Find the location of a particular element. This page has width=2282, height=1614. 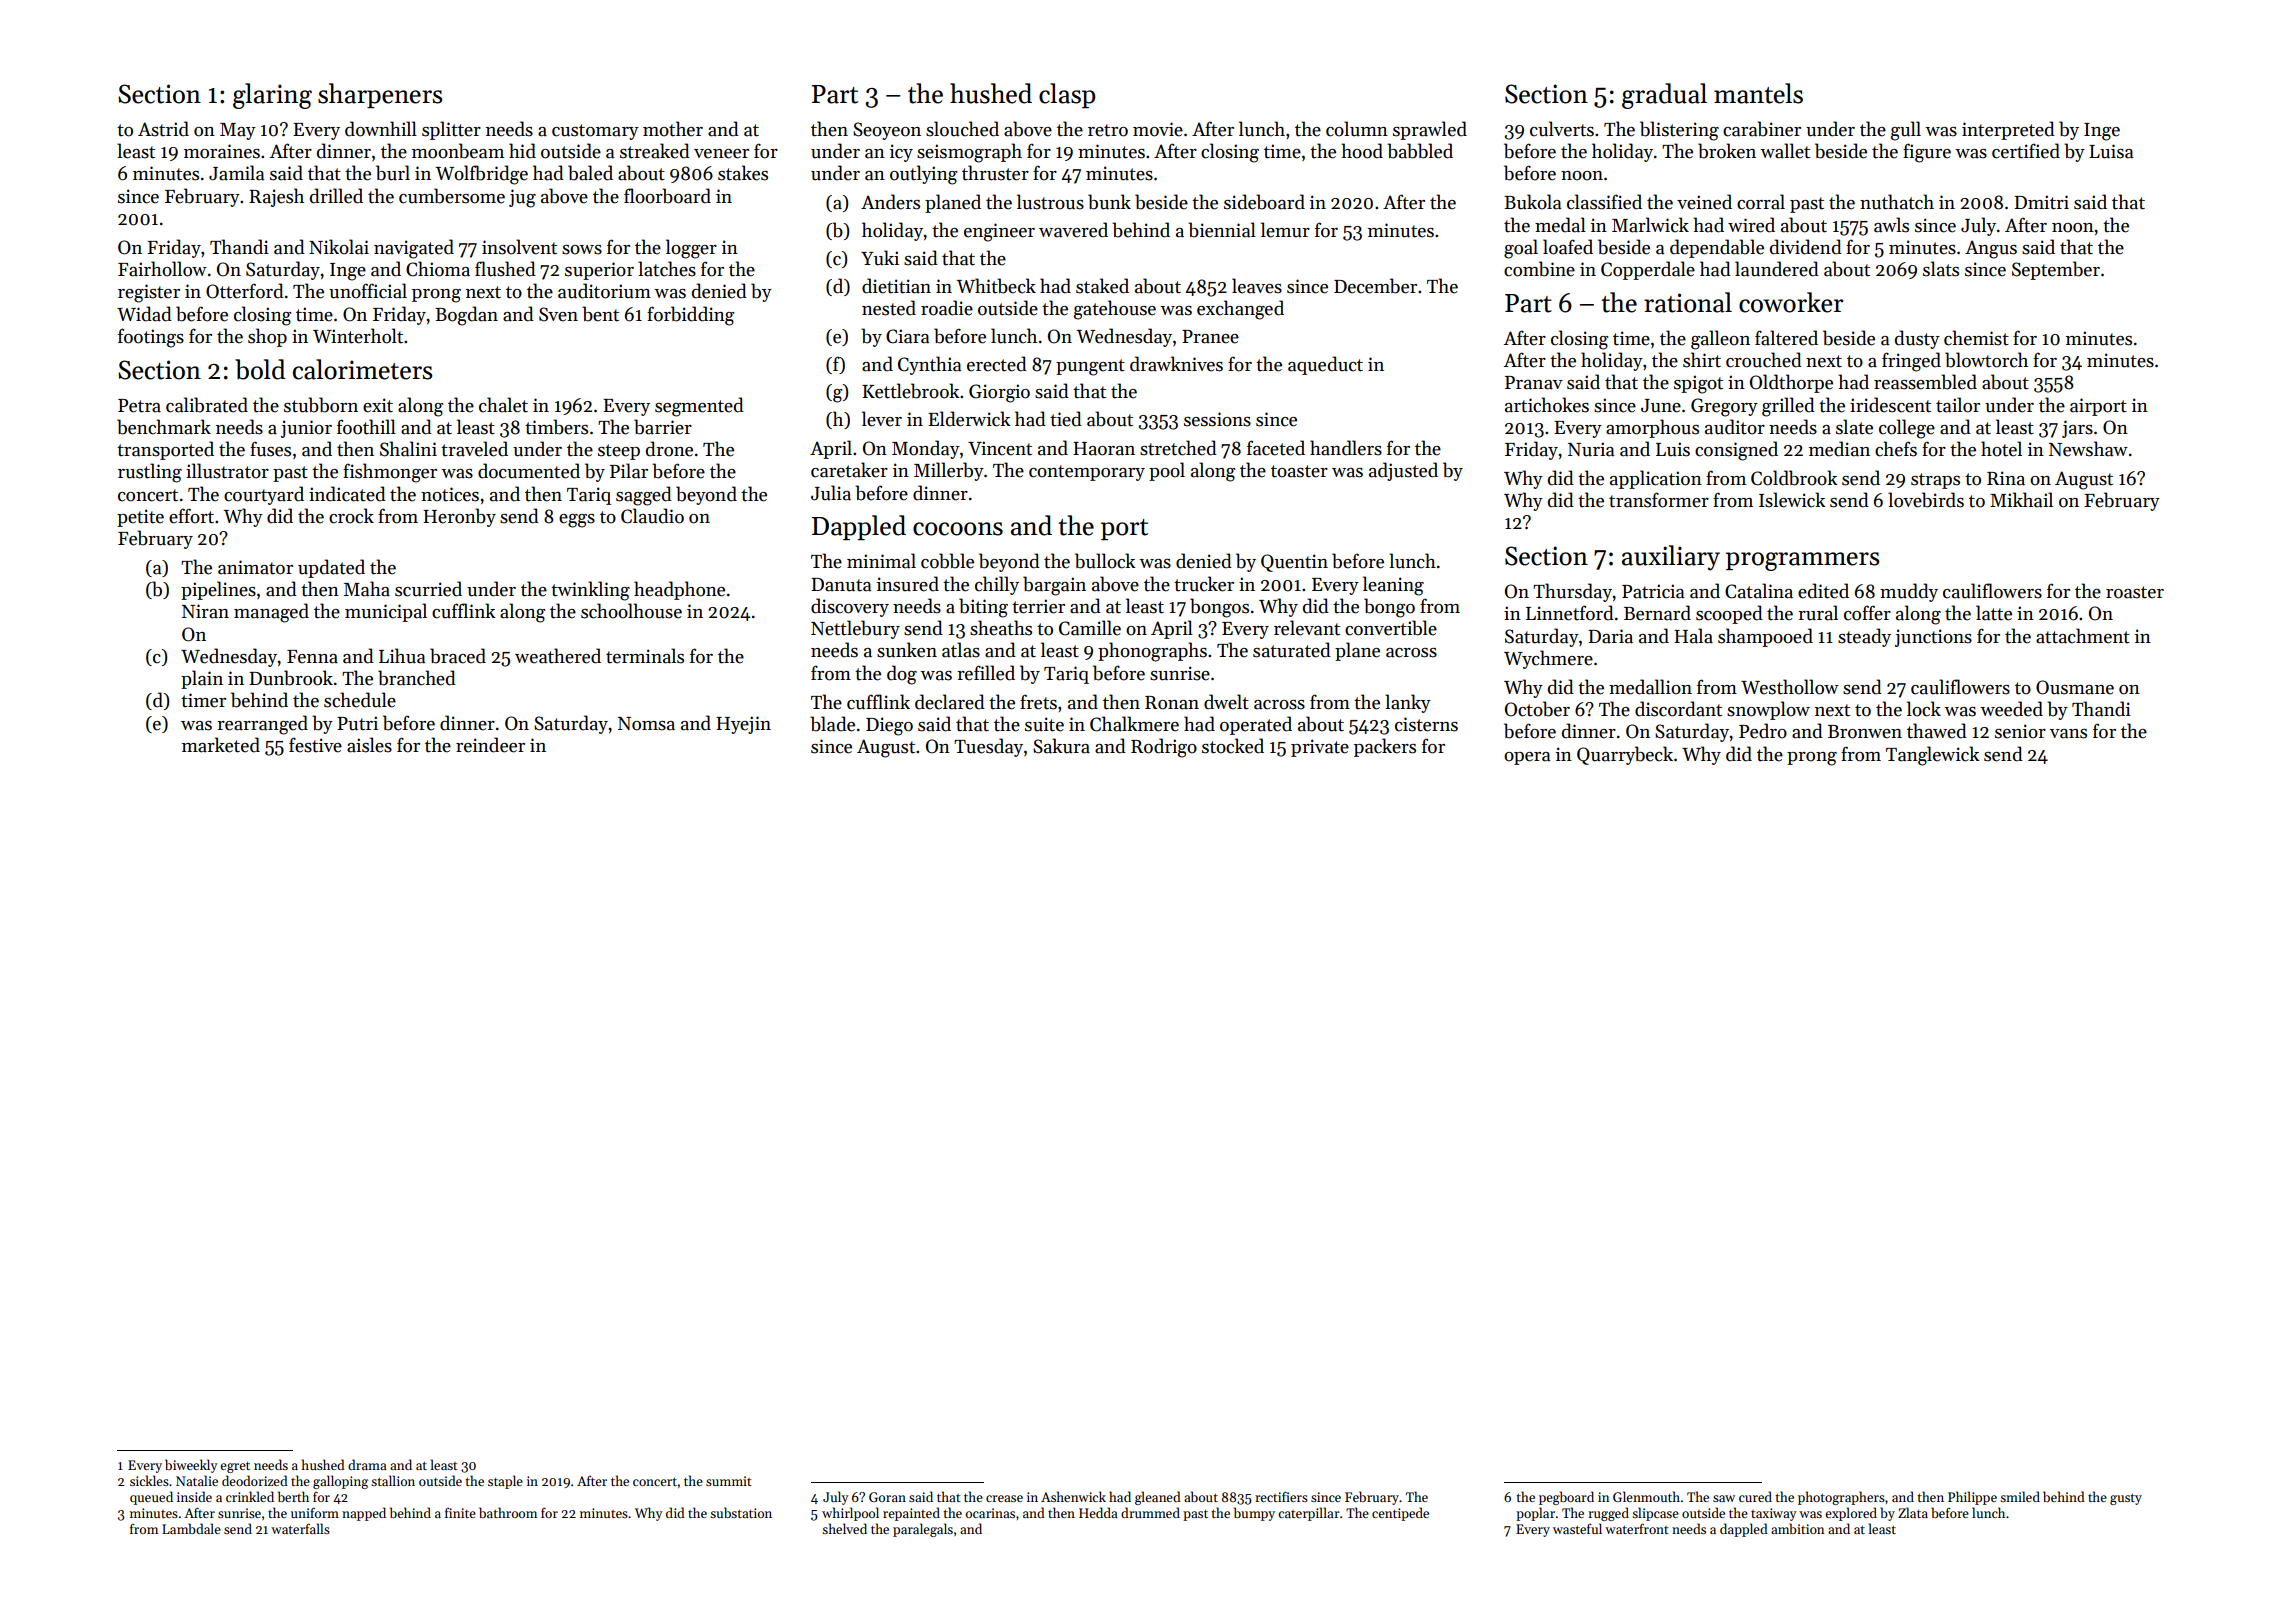

Giorgio is located at coordinates (999, 393).
